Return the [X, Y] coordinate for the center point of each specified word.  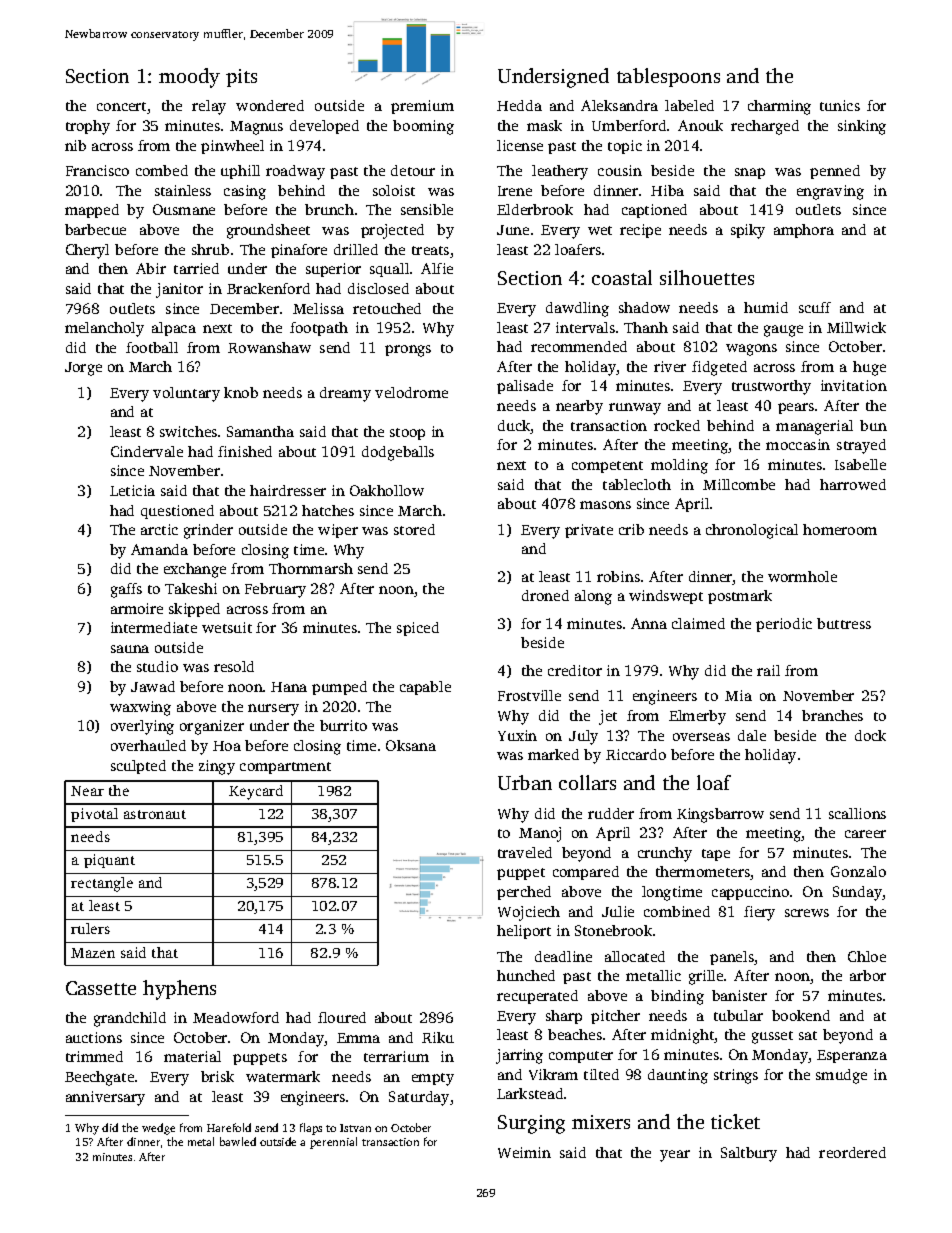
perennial [333, 1143]
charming [779, 107]
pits [241, 78]
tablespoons [668, 77]
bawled [238, 1141]
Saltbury [749, 1154]
